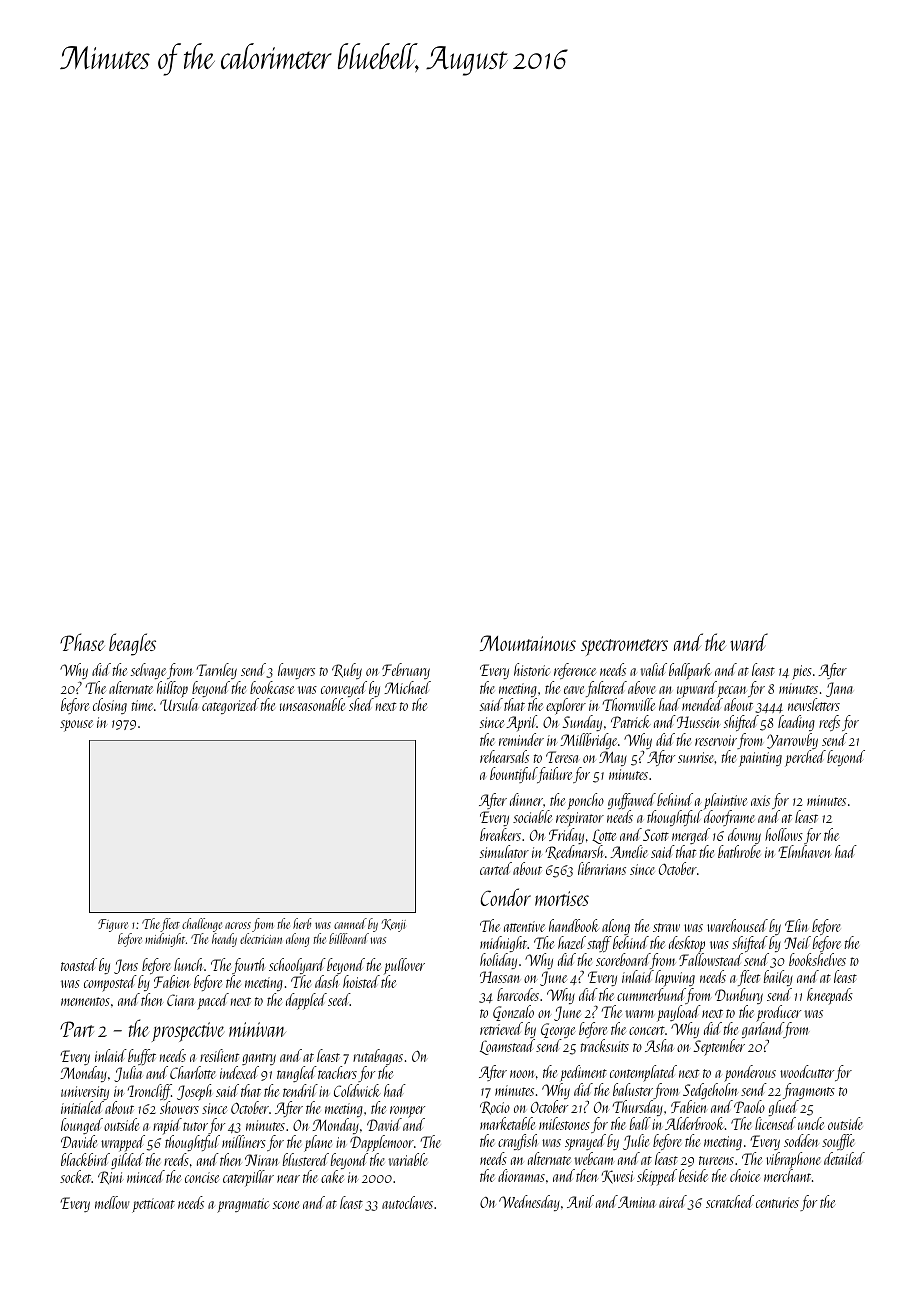 The image size is (924, 1308). I want to click on Phase, so click(82, 642).
